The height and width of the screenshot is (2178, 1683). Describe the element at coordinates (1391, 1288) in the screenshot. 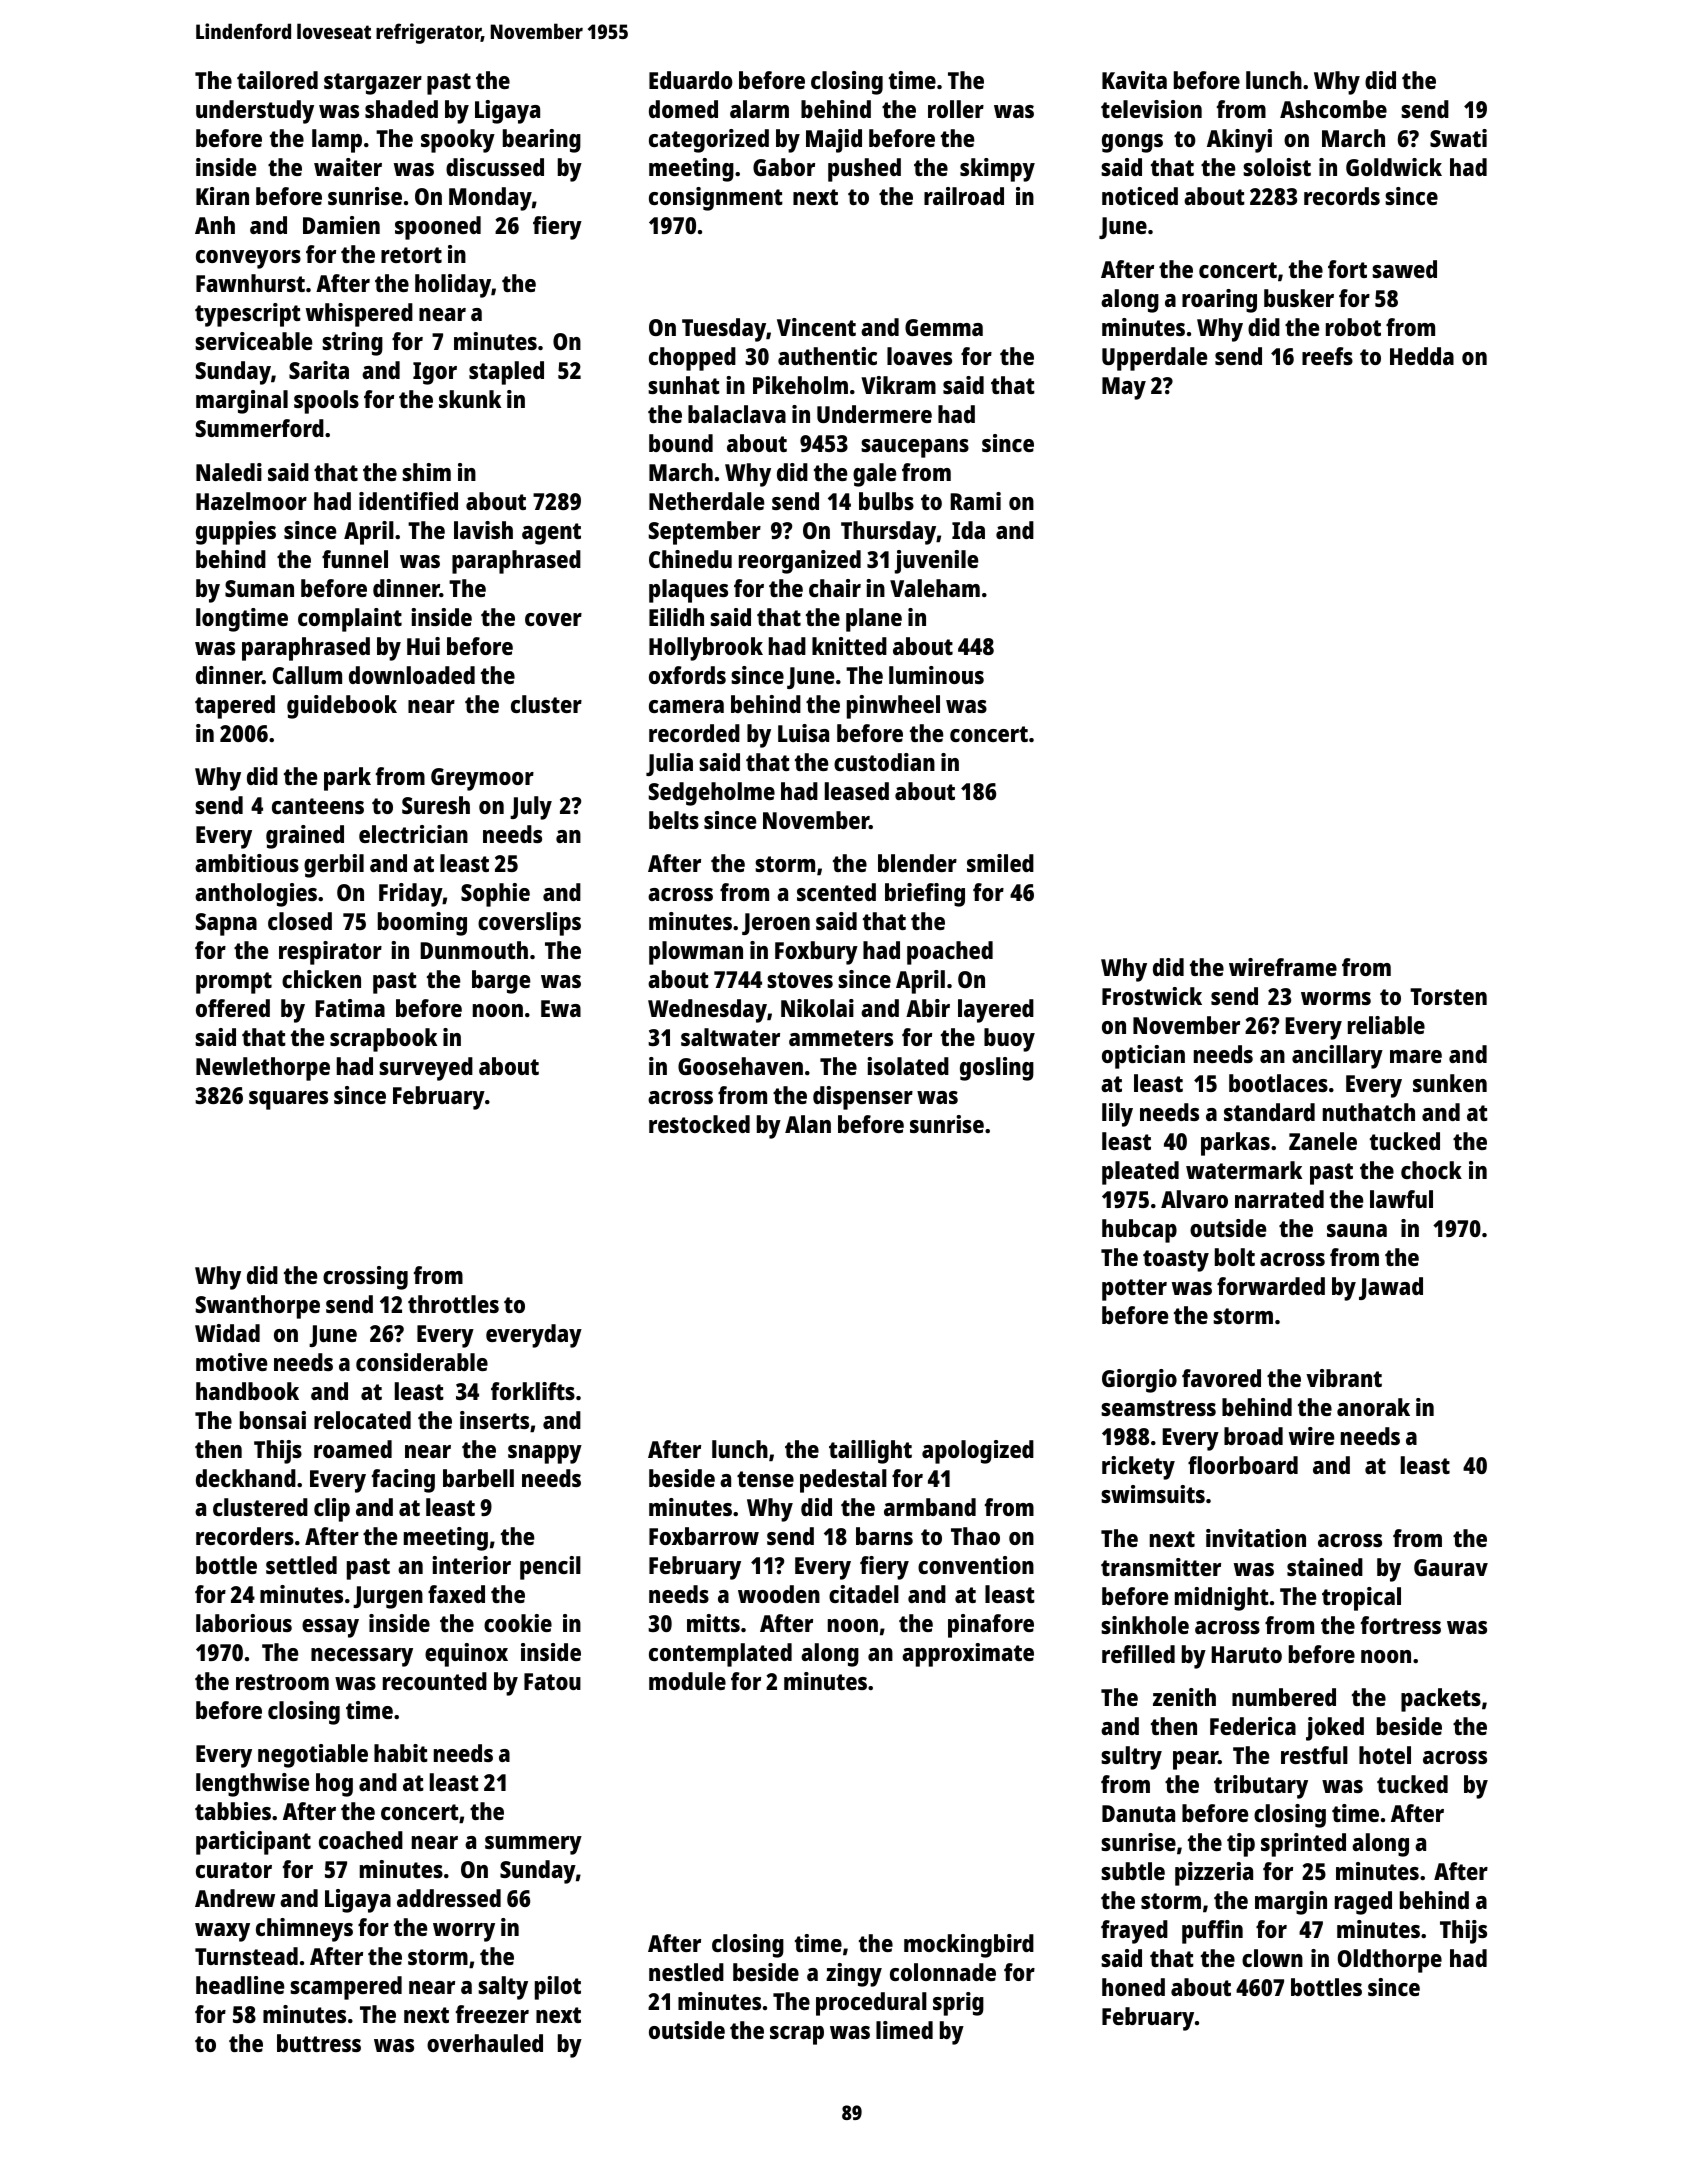

I see `Jawad` at that location.
